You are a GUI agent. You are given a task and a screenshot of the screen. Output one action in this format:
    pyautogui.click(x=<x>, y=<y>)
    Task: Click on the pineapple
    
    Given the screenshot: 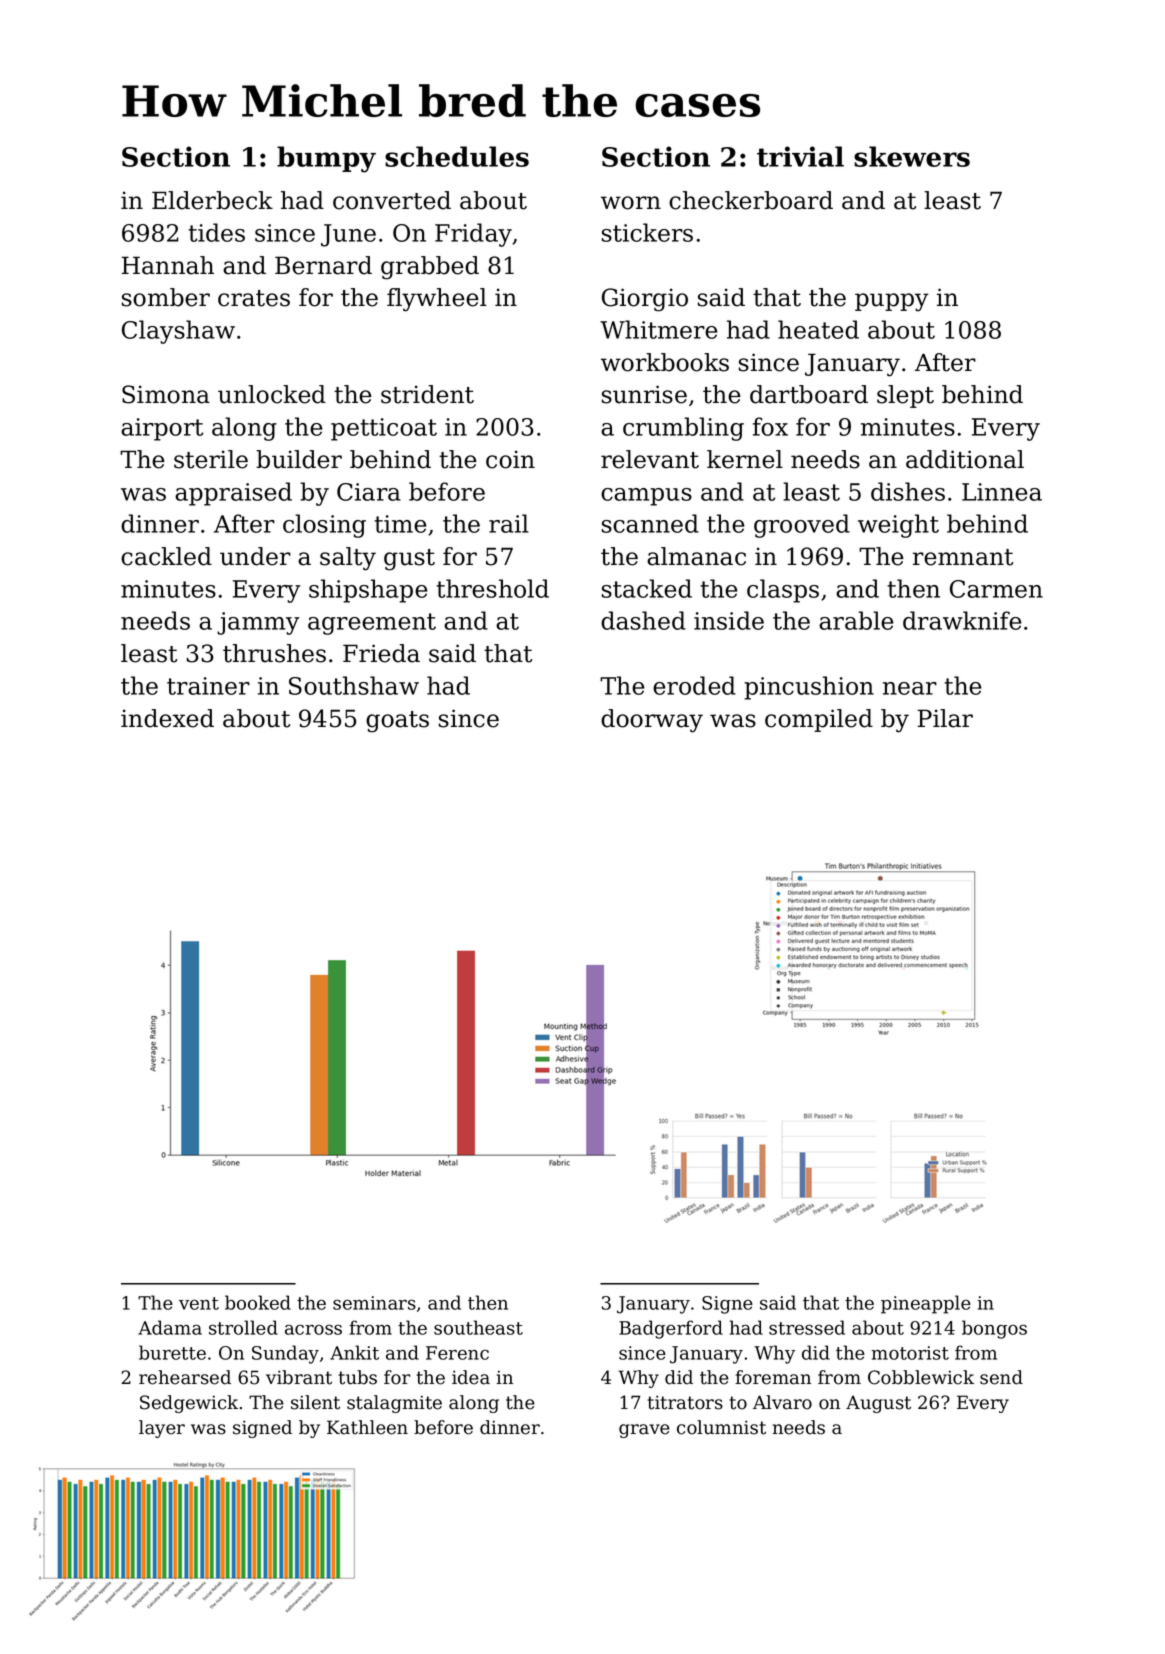 What is the action you would take?
    pyautogui.click(x=926, y=1304)
